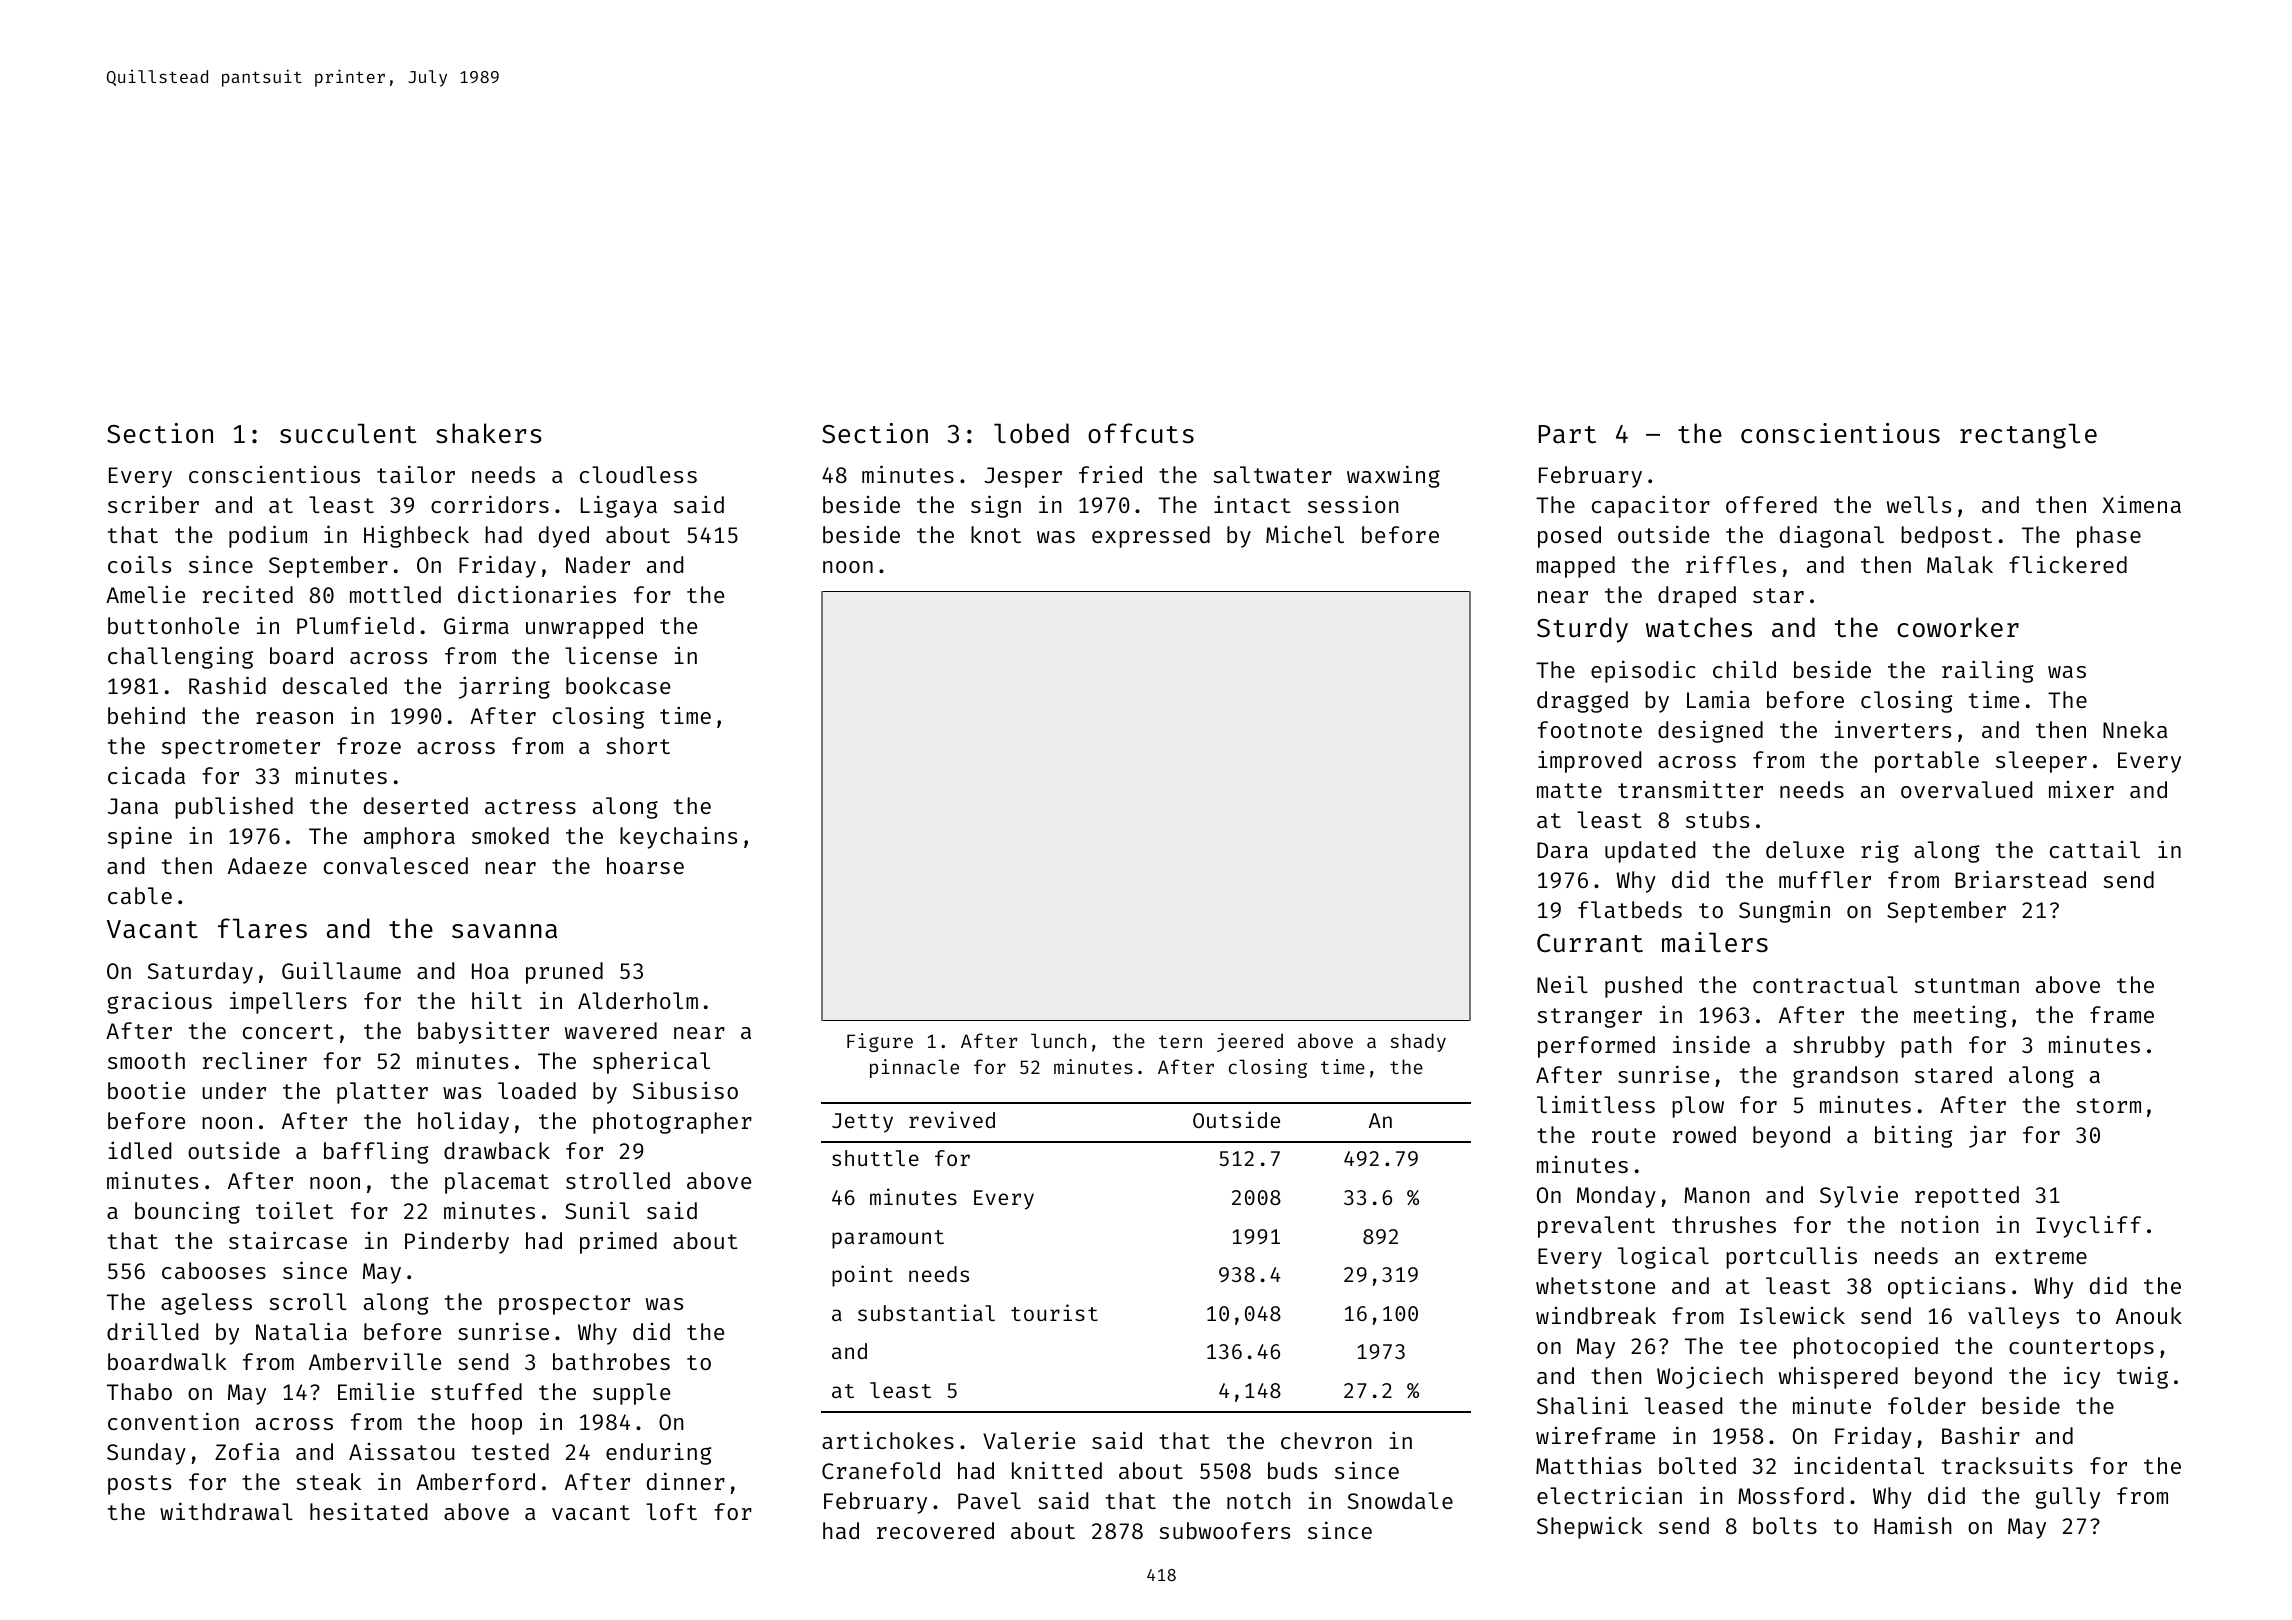 The height and width of the screenshot is (1620, 2292). Describe the element at coordinates (1180, 1041) in the screenshot. I see `tern` at that location.
